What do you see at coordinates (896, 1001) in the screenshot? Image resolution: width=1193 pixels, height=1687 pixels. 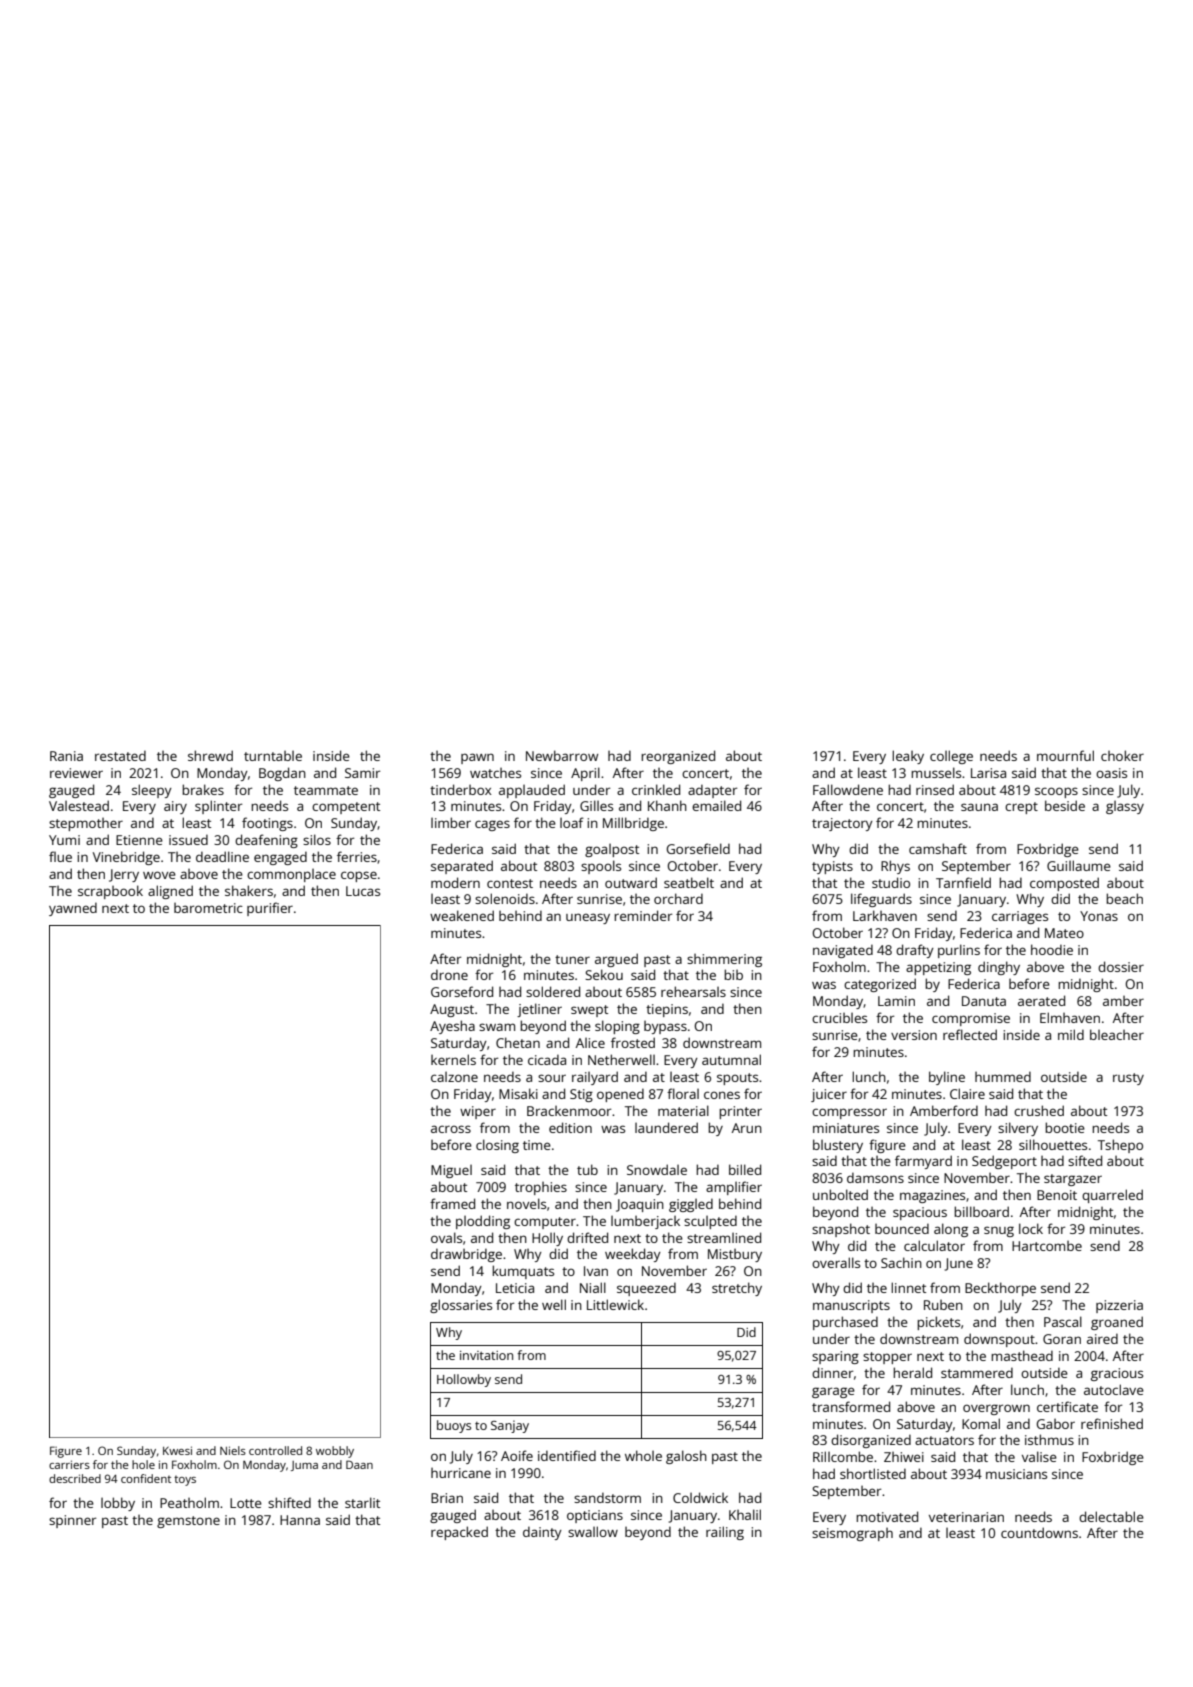 I see `Lamin` at bounding box center [896, 1001].
